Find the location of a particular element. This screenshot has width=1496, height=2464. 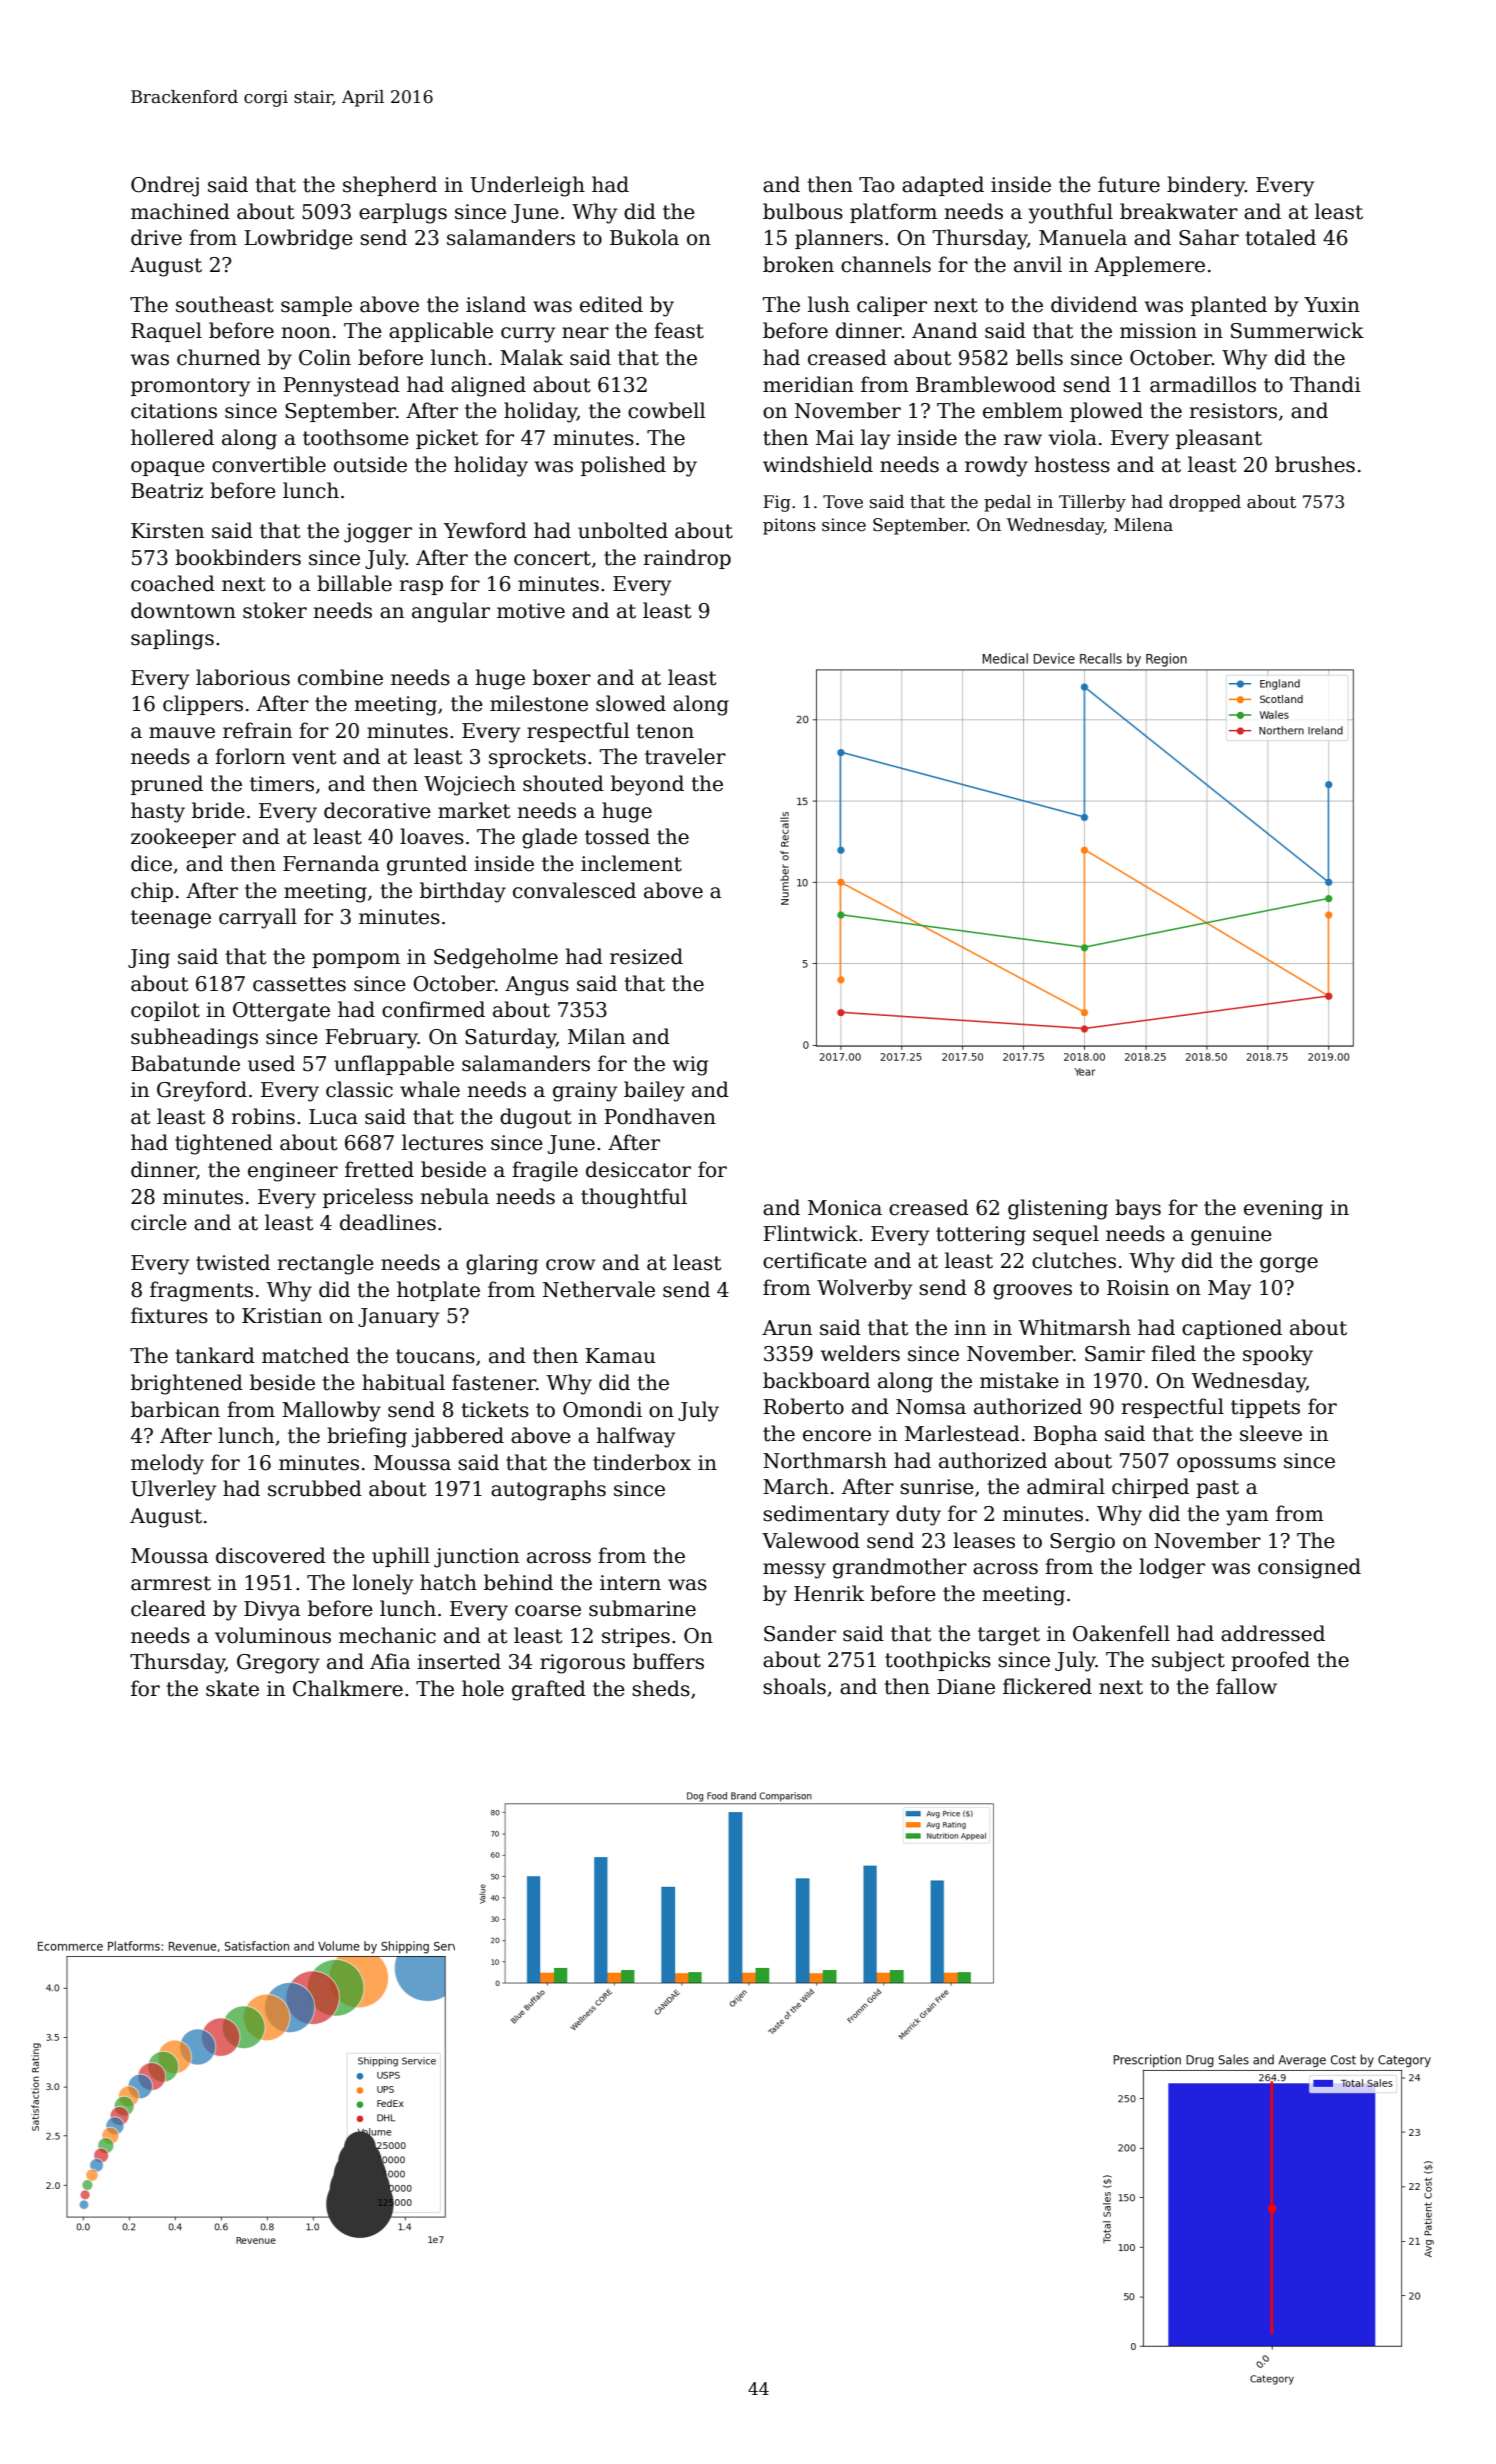

bindery is located at coordinates (1206, 186).
